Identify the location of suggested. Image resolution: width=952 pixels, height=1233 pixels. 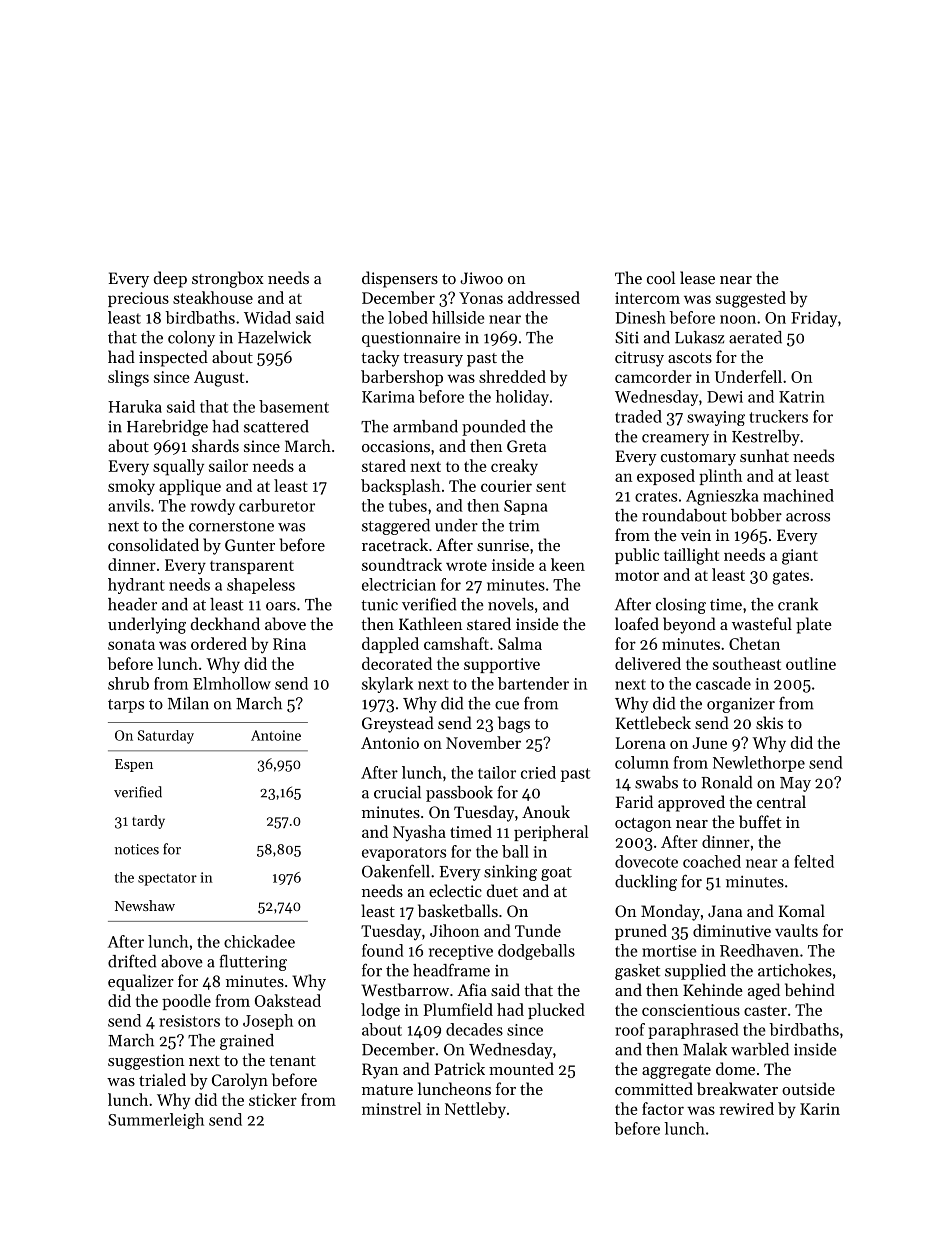
(751, 299).
